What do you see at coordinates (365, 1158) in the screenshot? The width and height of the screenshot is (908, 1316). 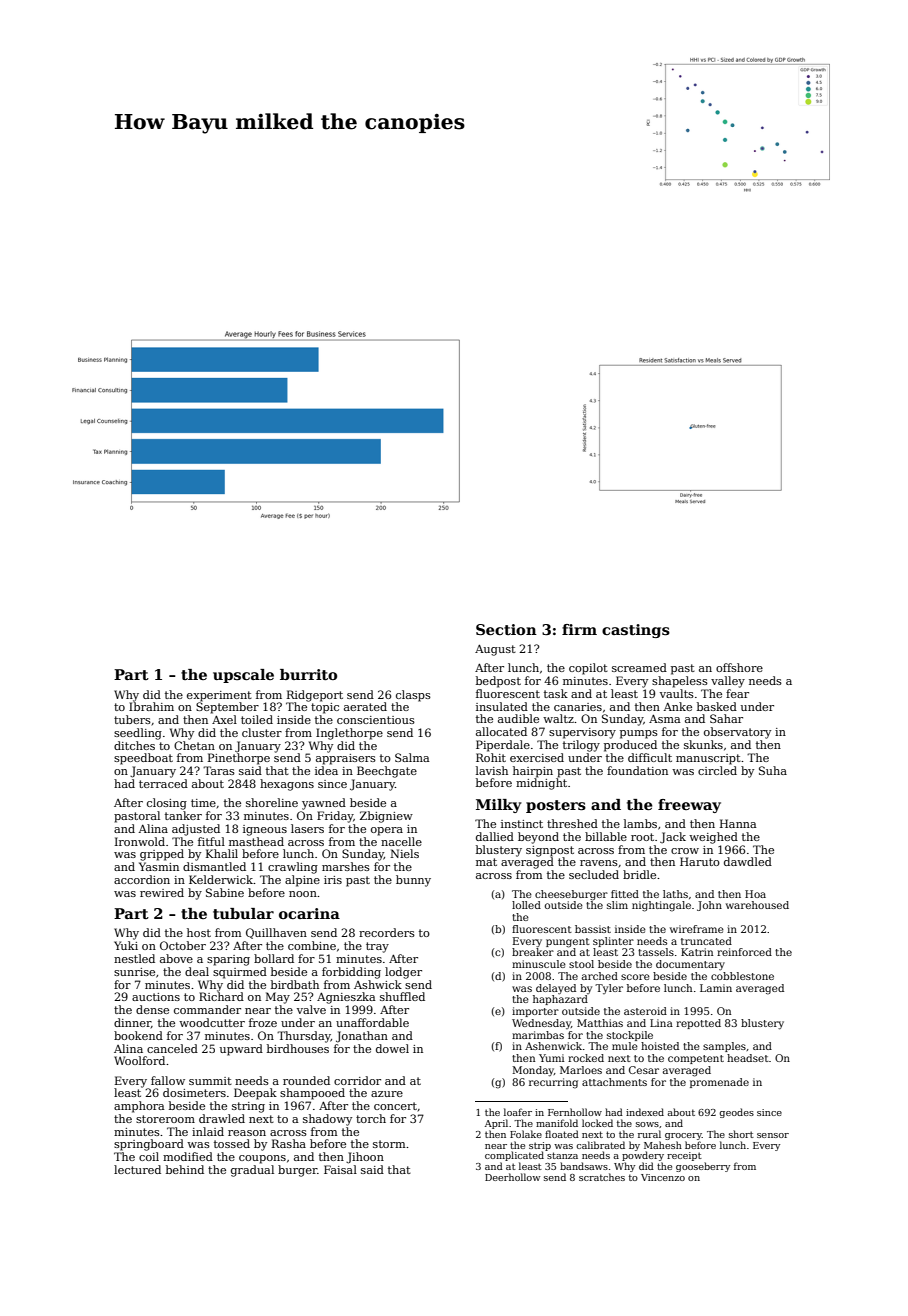 I see `Jihoon` at bounding box center [365, 1158].
